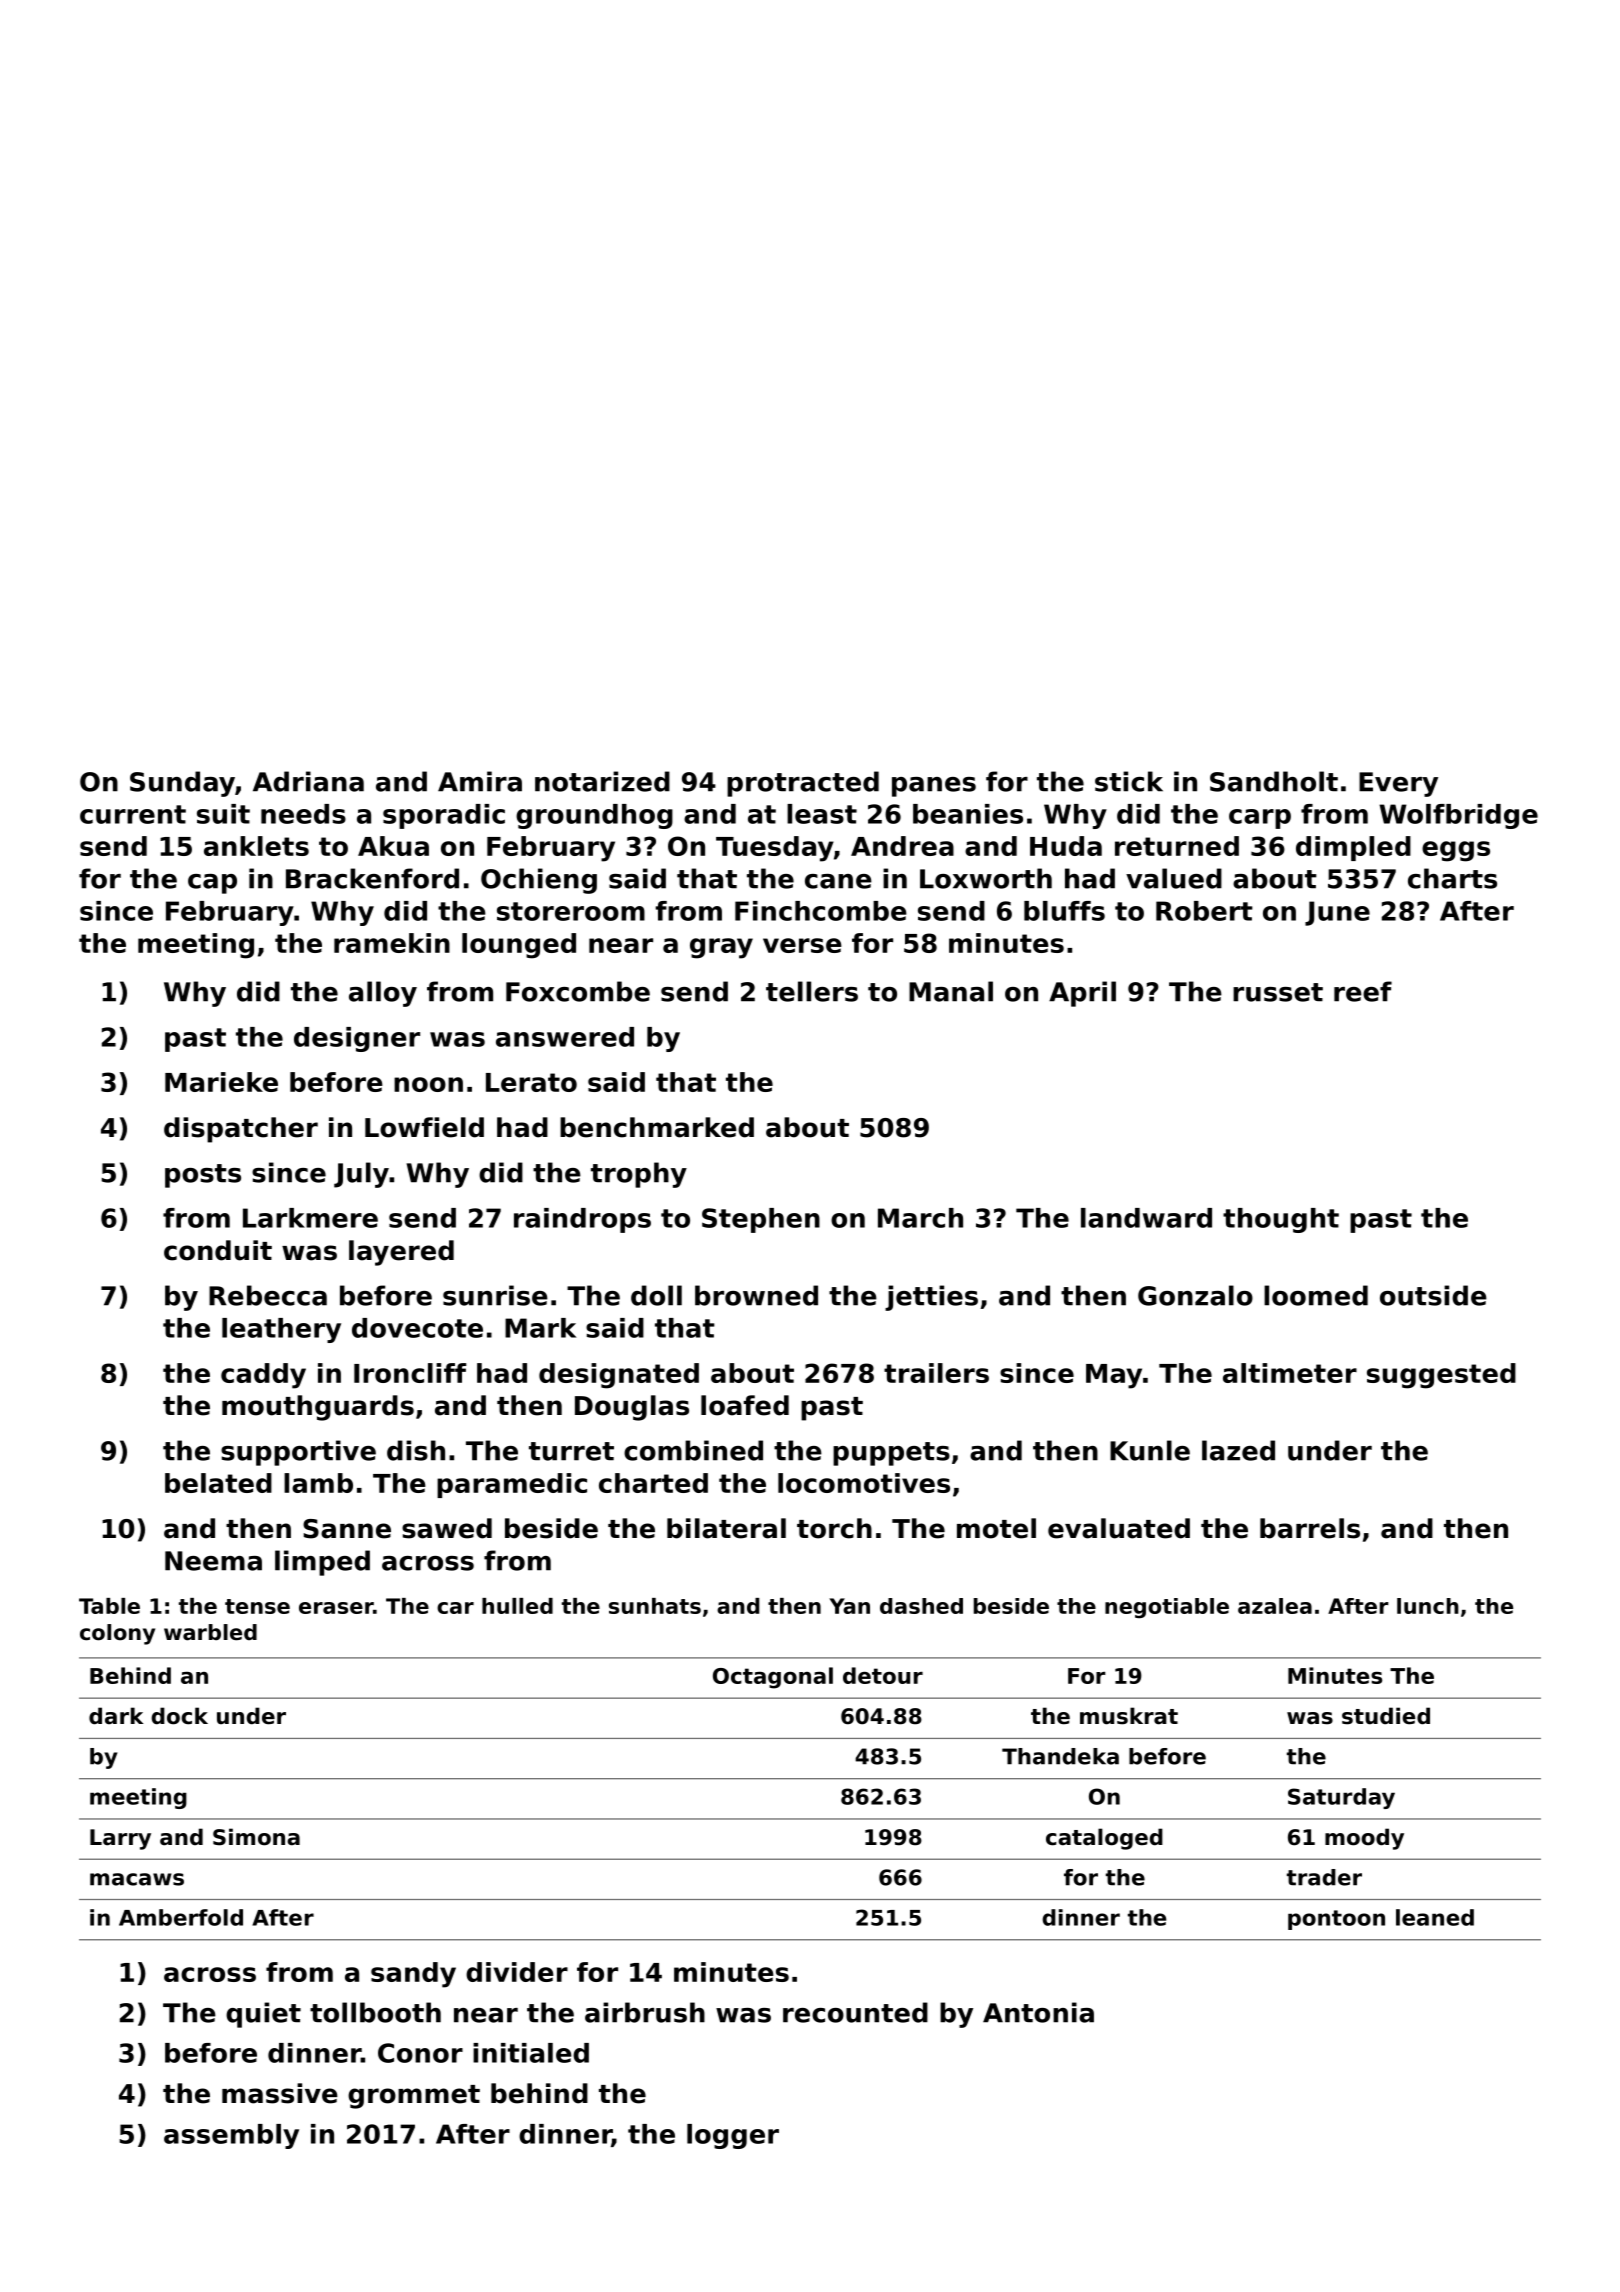 This page has width=1620, height=2292. I want to click on hulled, so click(517, 1606).
